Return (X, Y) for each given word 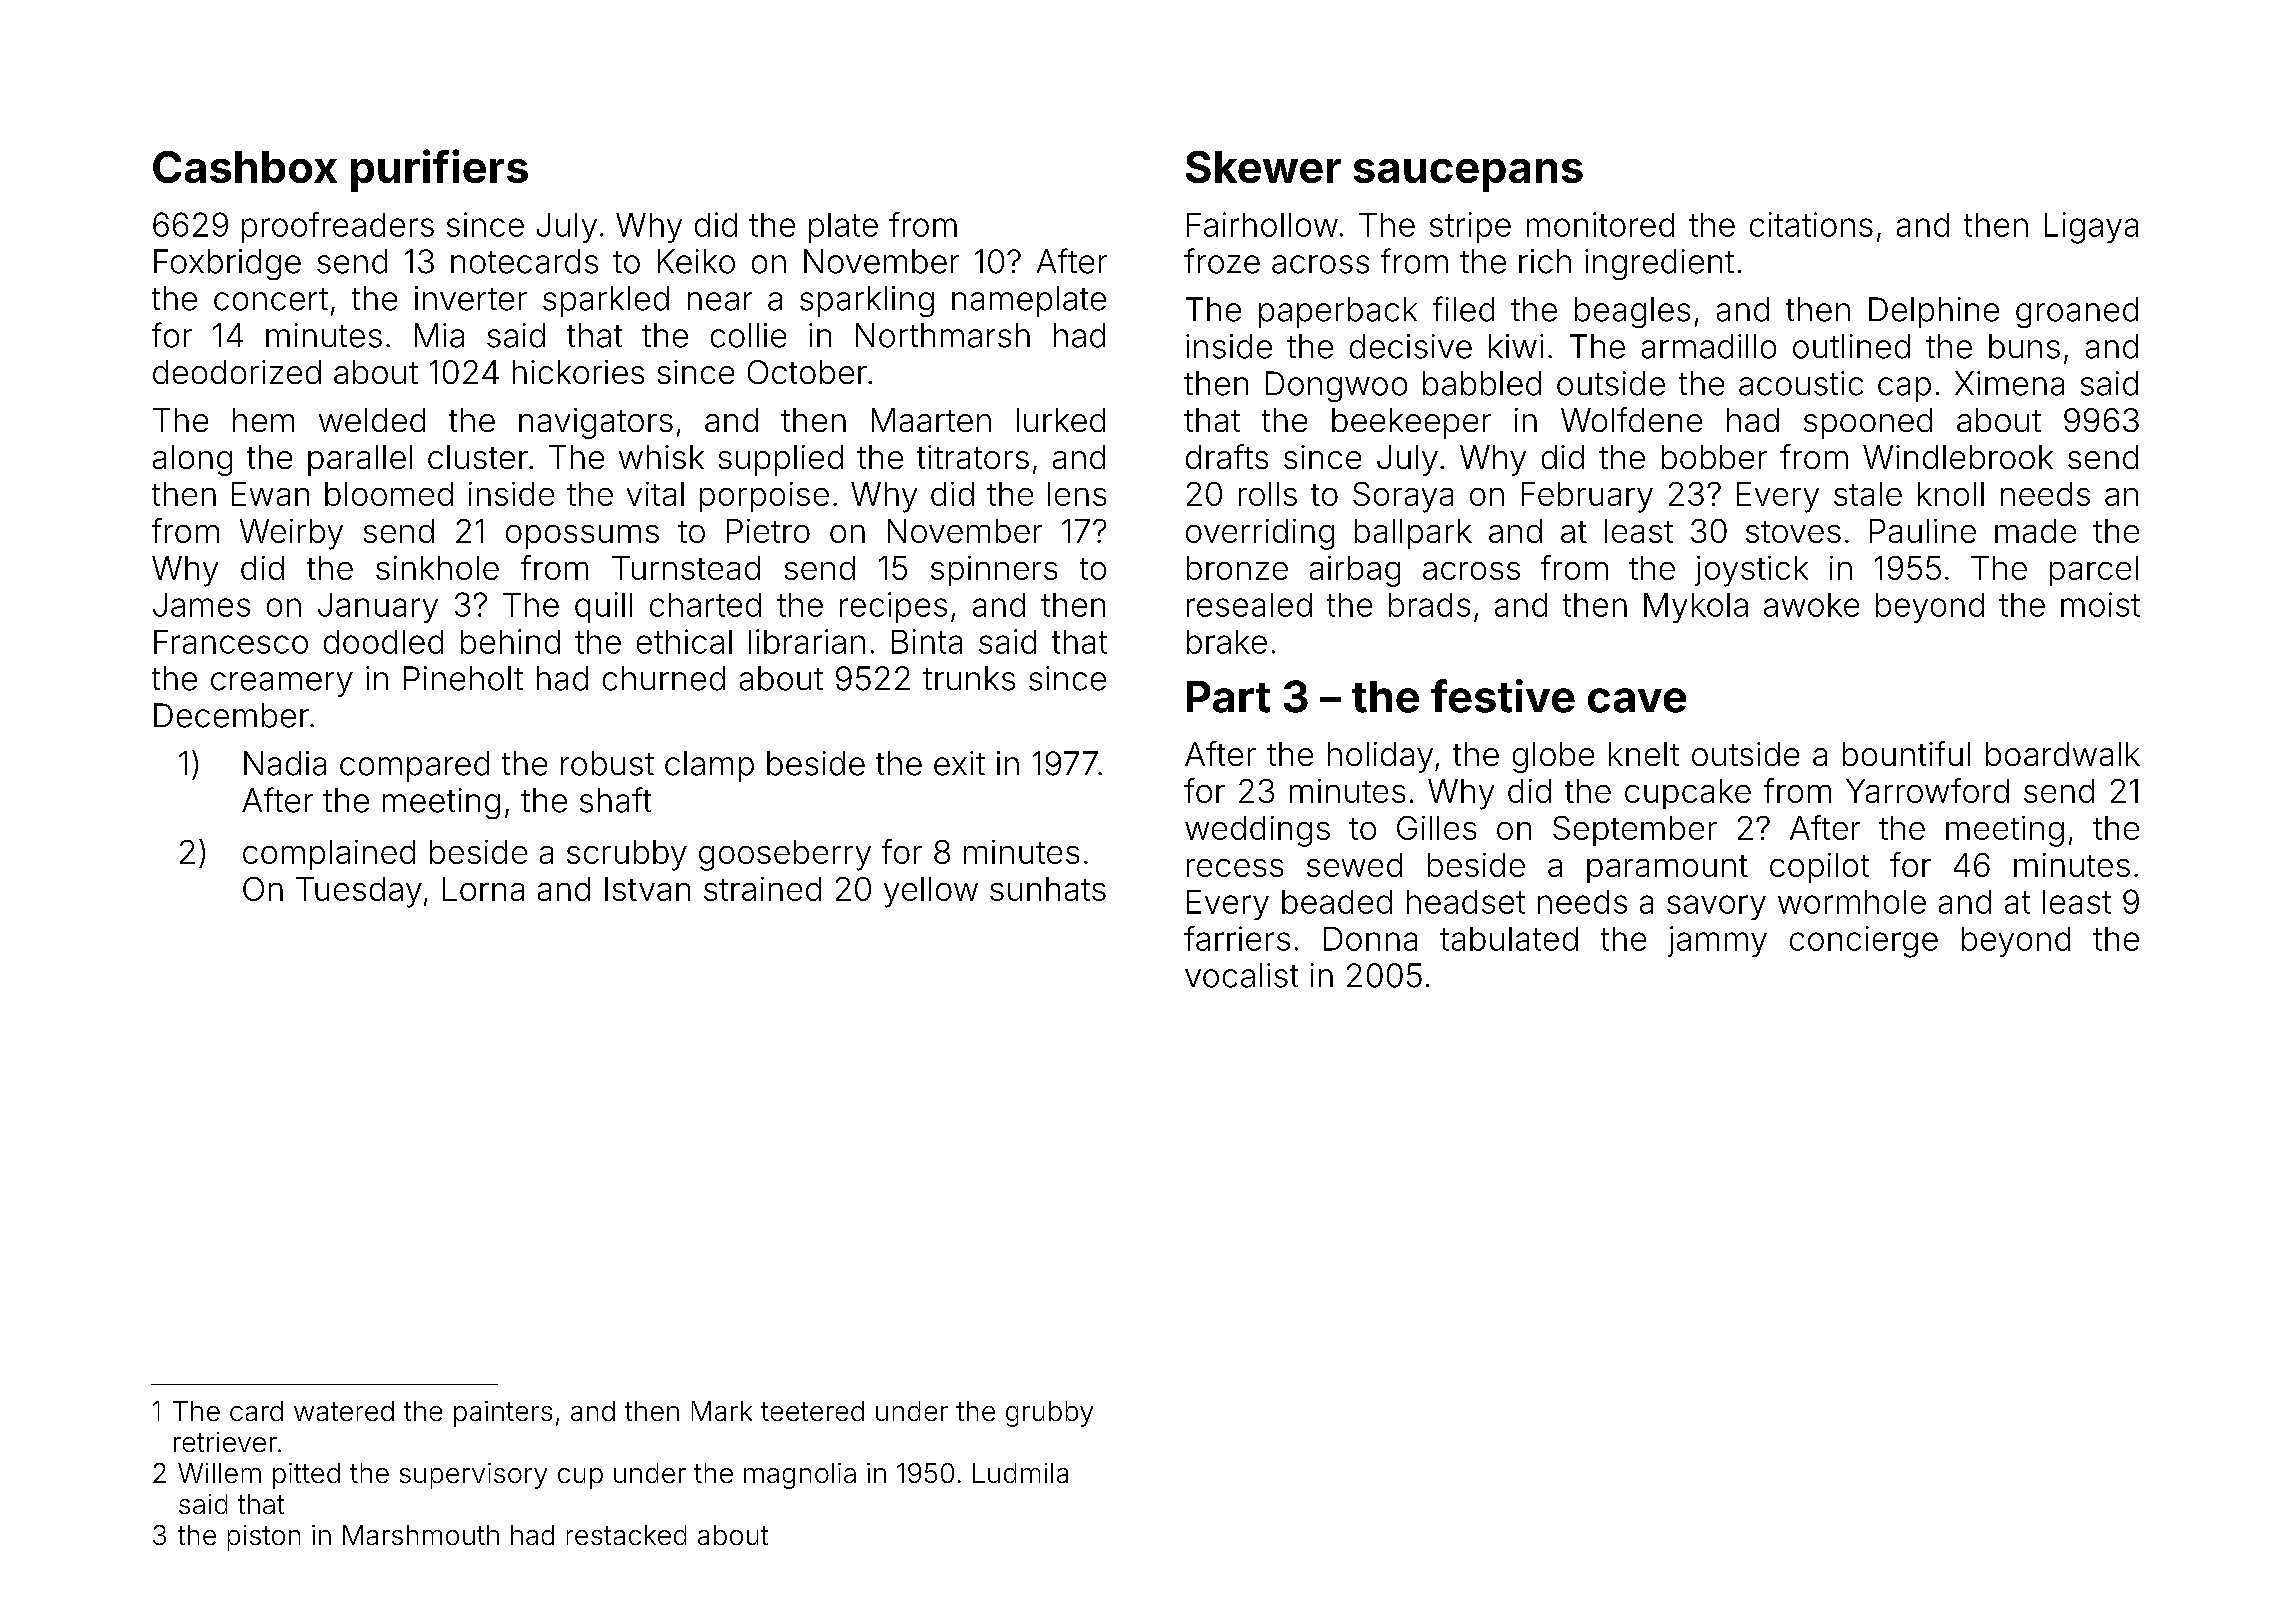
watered (344, 1411)
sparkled (606, 301)
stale (1868, 494)
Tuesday (359, 892)
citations (1811, 224)
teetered (812, 1411)
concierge (1864, 942)
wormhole (1852, 902)
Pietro (768, 531)
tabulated (1509, 939)
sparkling (867, 301)
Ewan (270, 494)
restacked (626, 1535)
